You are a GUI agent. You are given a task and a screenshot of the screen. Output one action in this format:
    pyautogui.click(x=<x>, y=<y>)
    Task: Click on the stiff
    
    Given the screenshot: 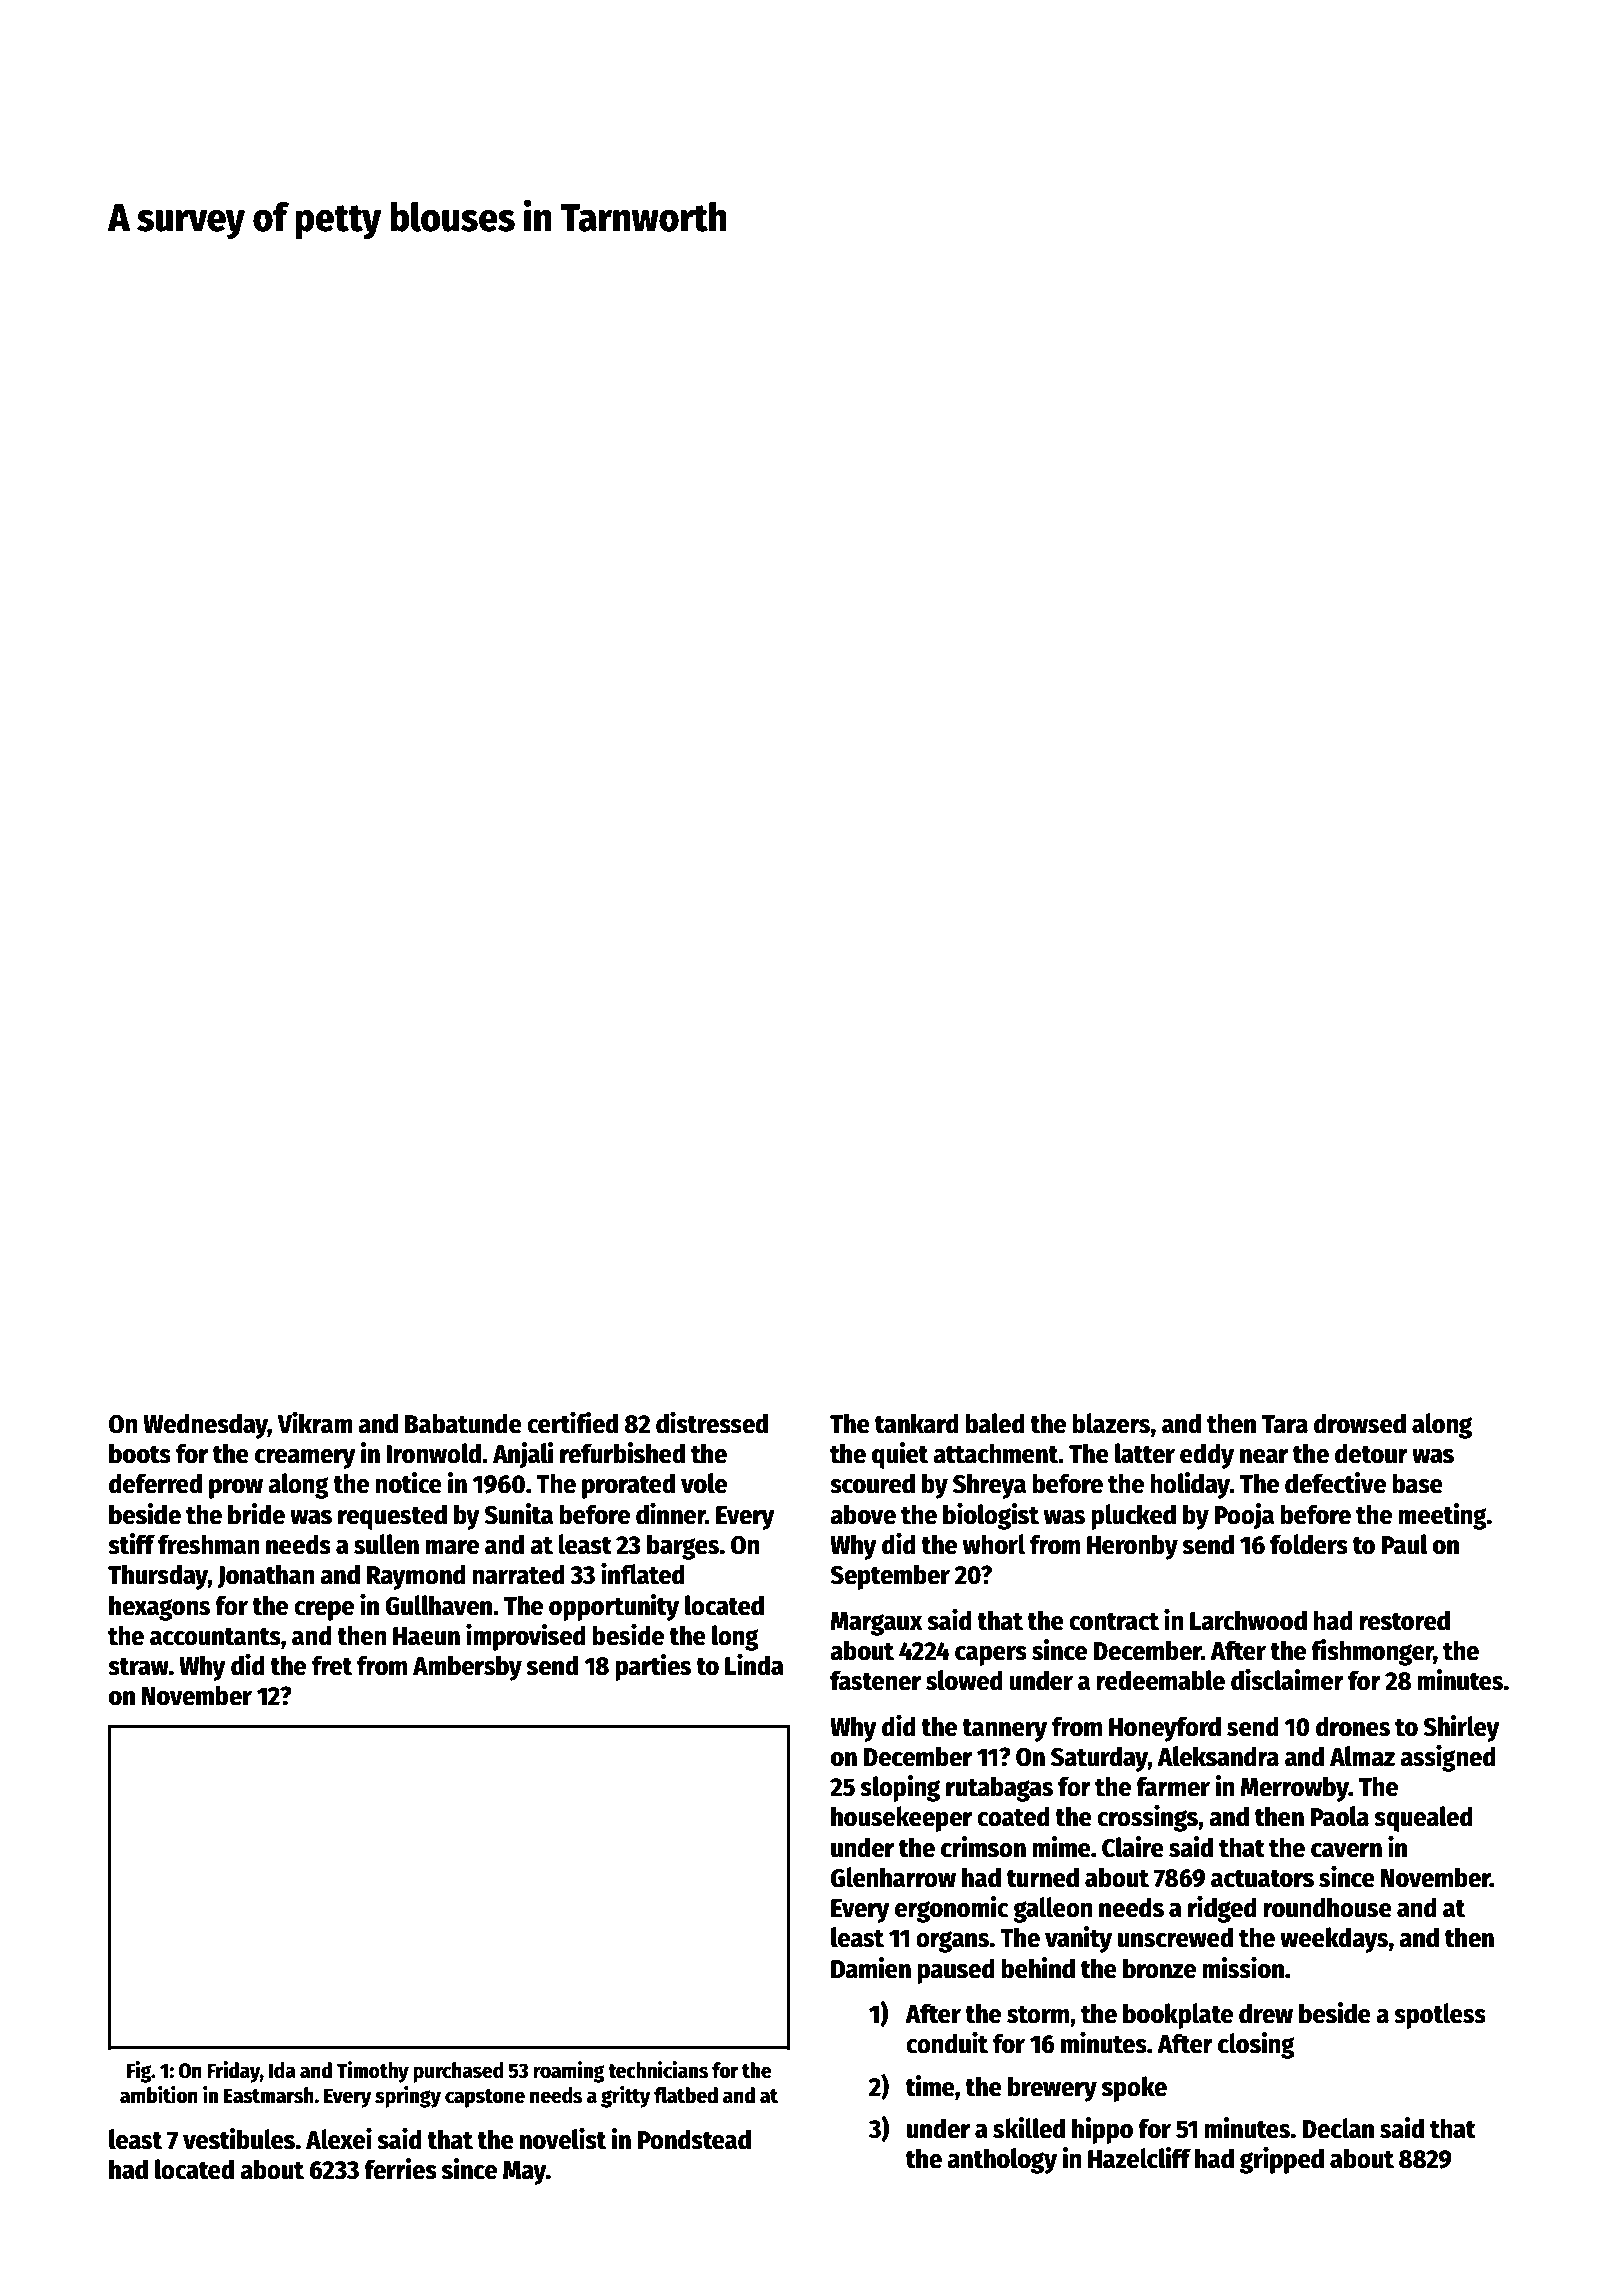 What is the action you would take?
    pyautogui.click(x=131, y=1544)
